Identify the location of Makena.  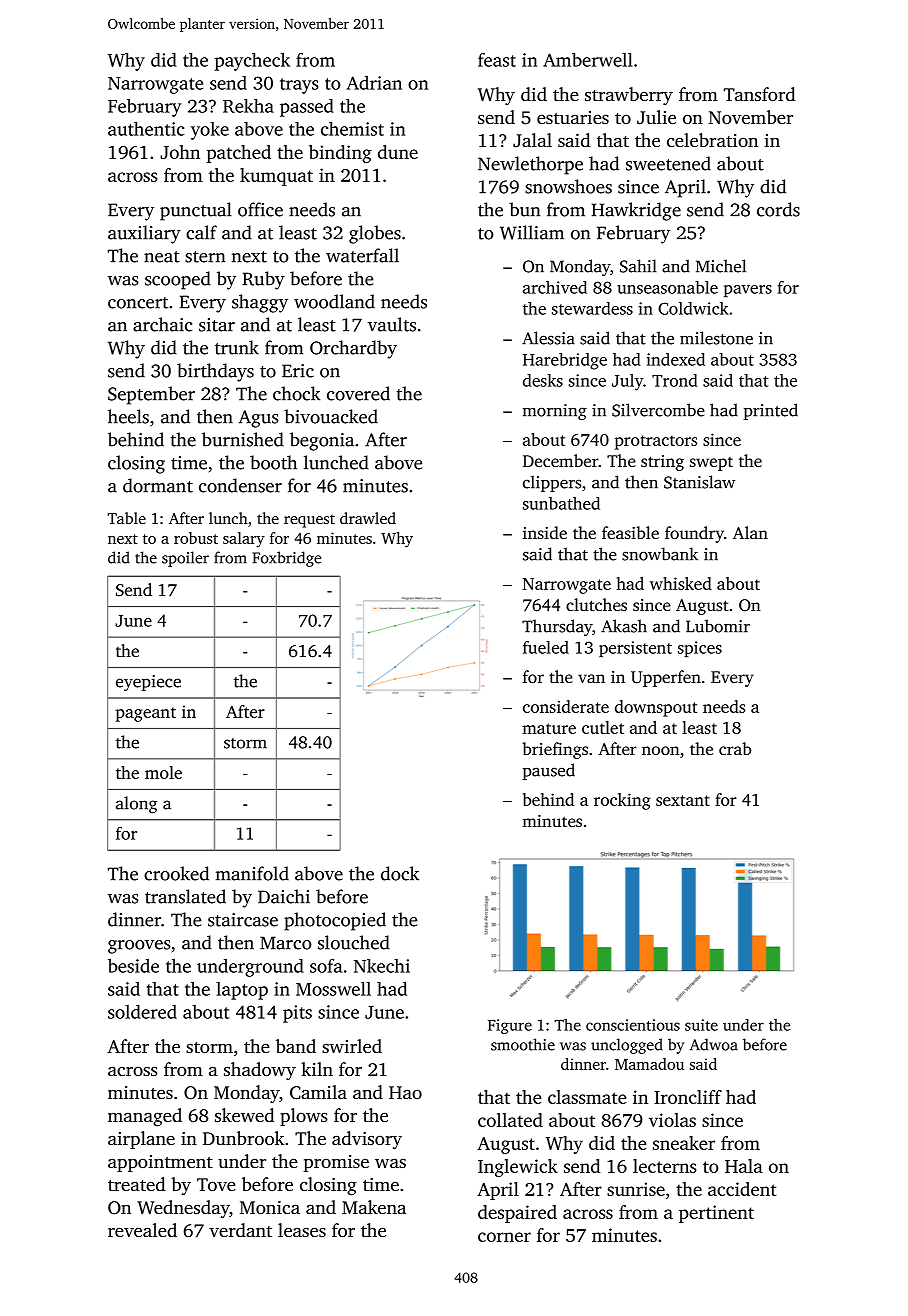
(374, 1207).
